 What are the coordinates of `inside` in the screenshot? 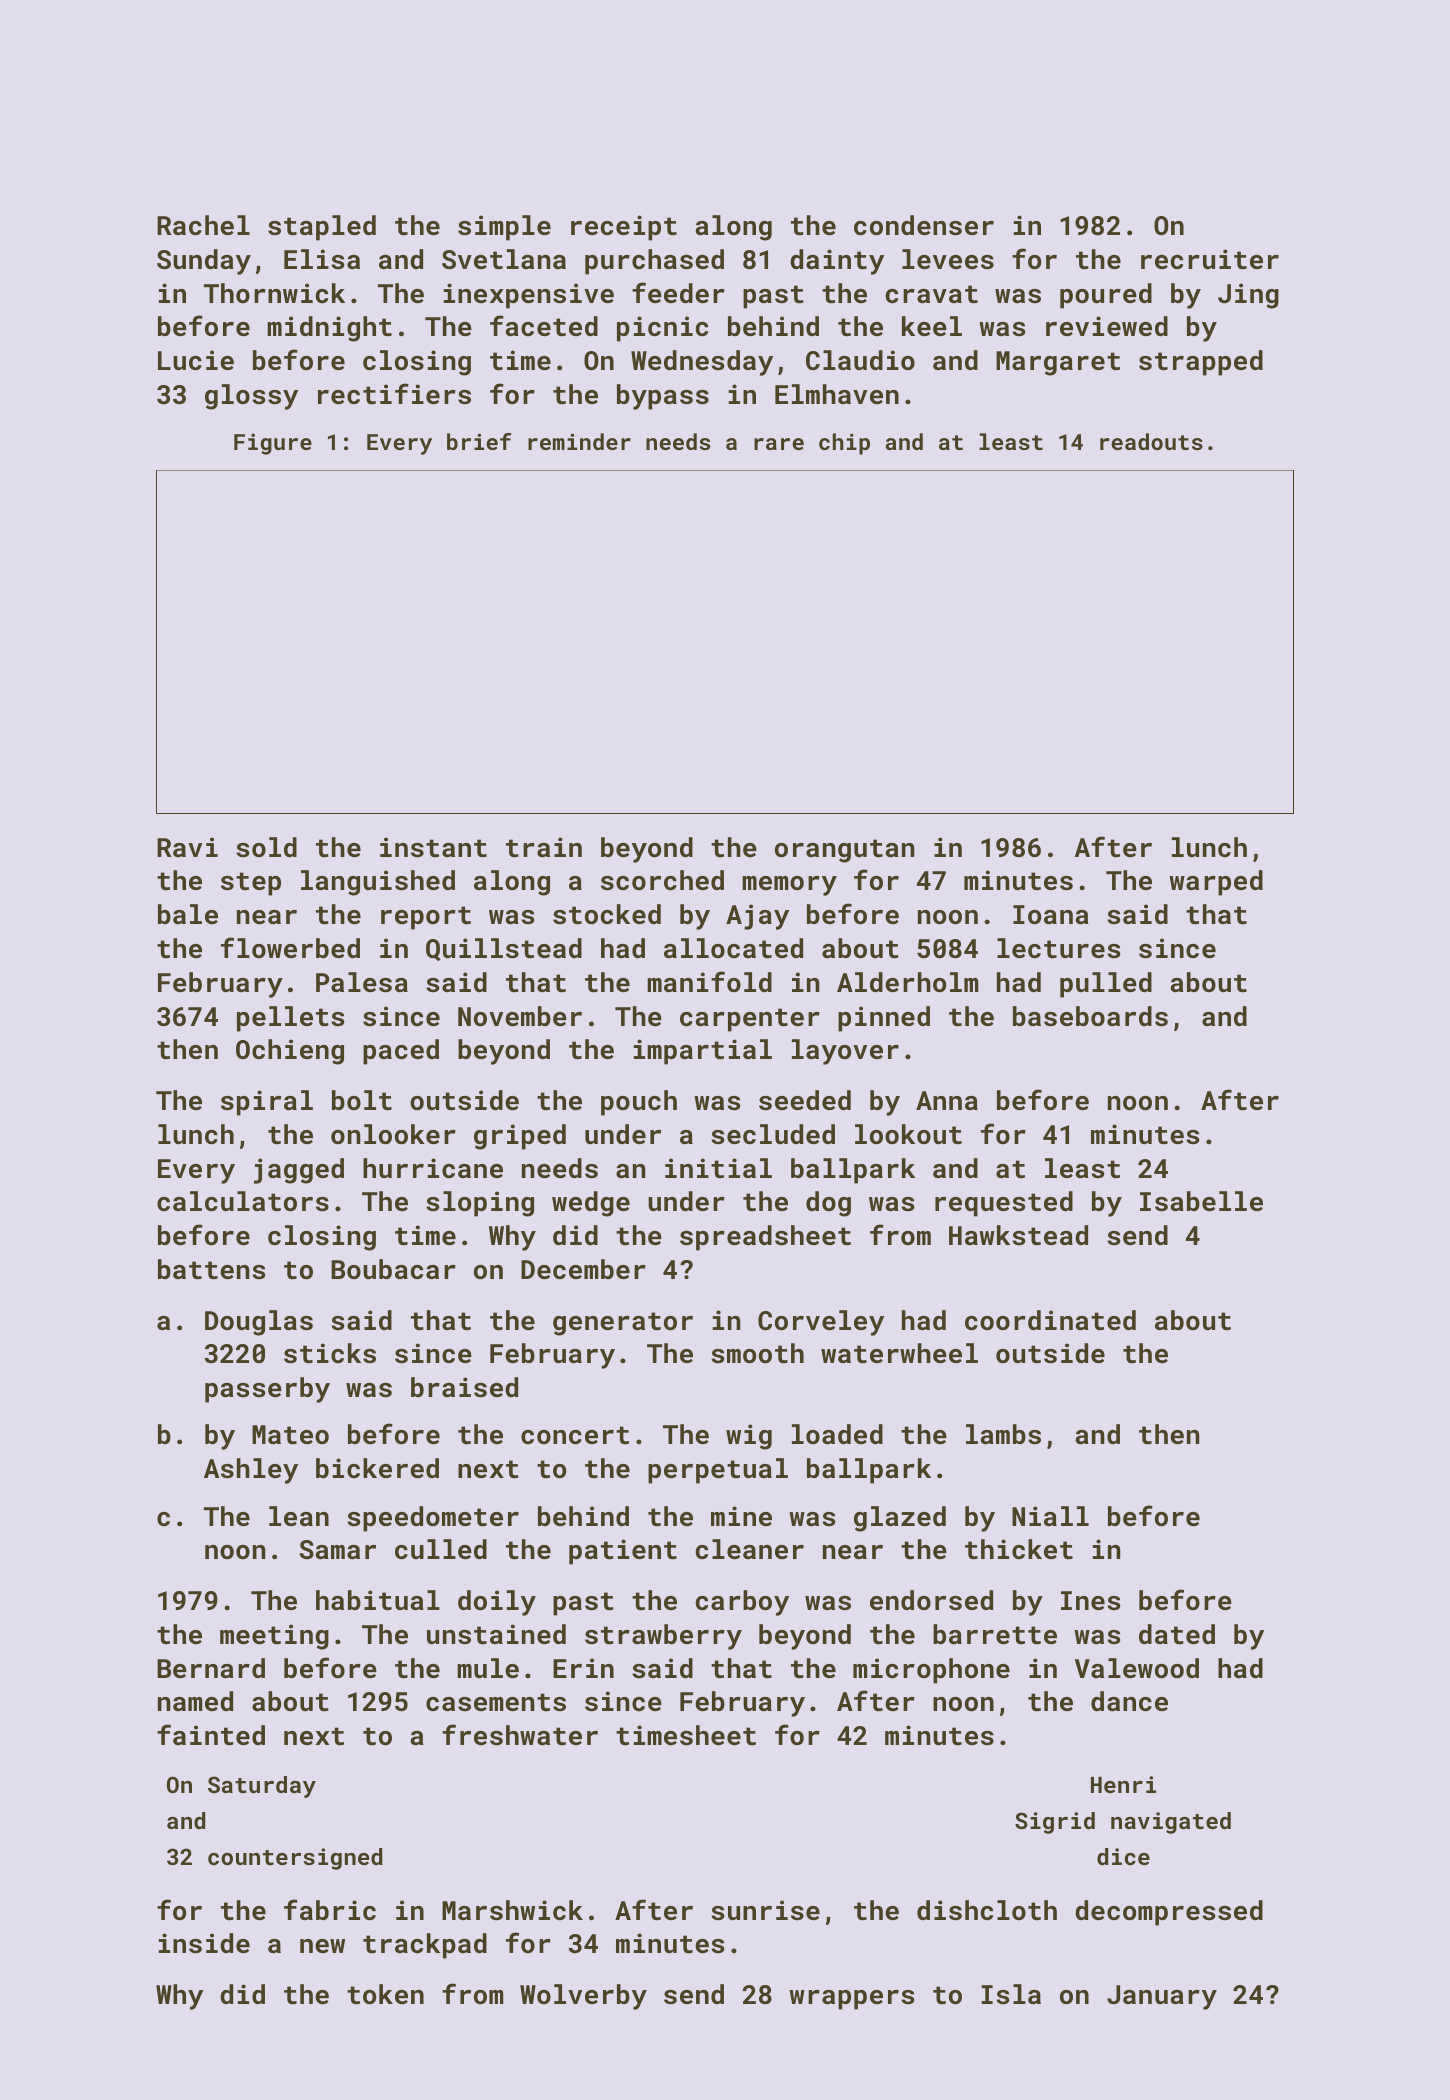 It's located at (204, 1943).
